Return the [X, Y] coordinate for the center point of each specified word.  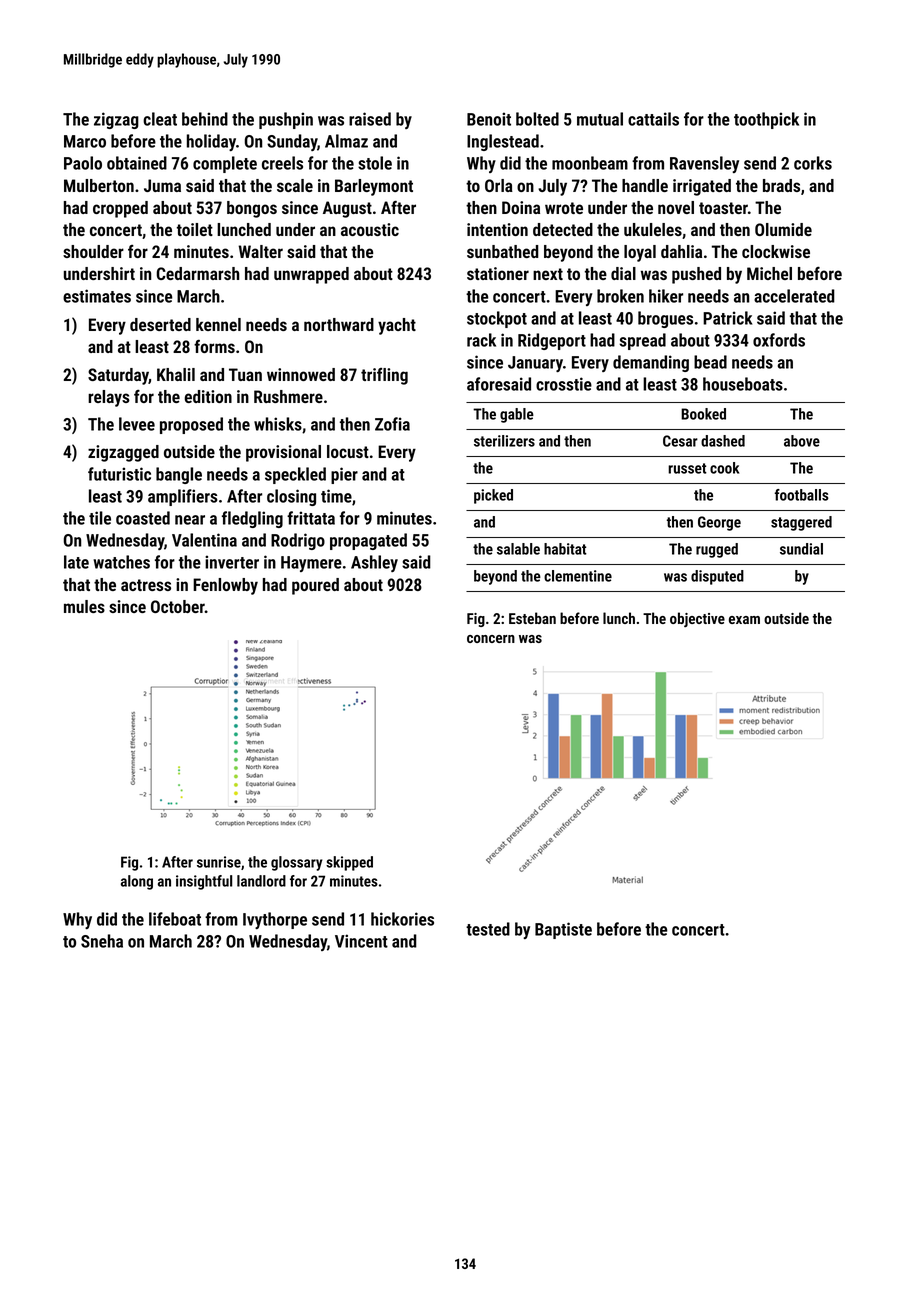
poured [315, 586]
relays [109, 398]
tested [488, 929]
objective [697, 619]
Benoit [489, 119]
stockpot [497, 319]
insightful [204, 882]
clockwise [776, 251]
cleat [160, 119]
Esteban [532, 618]
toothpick [766, 120]
